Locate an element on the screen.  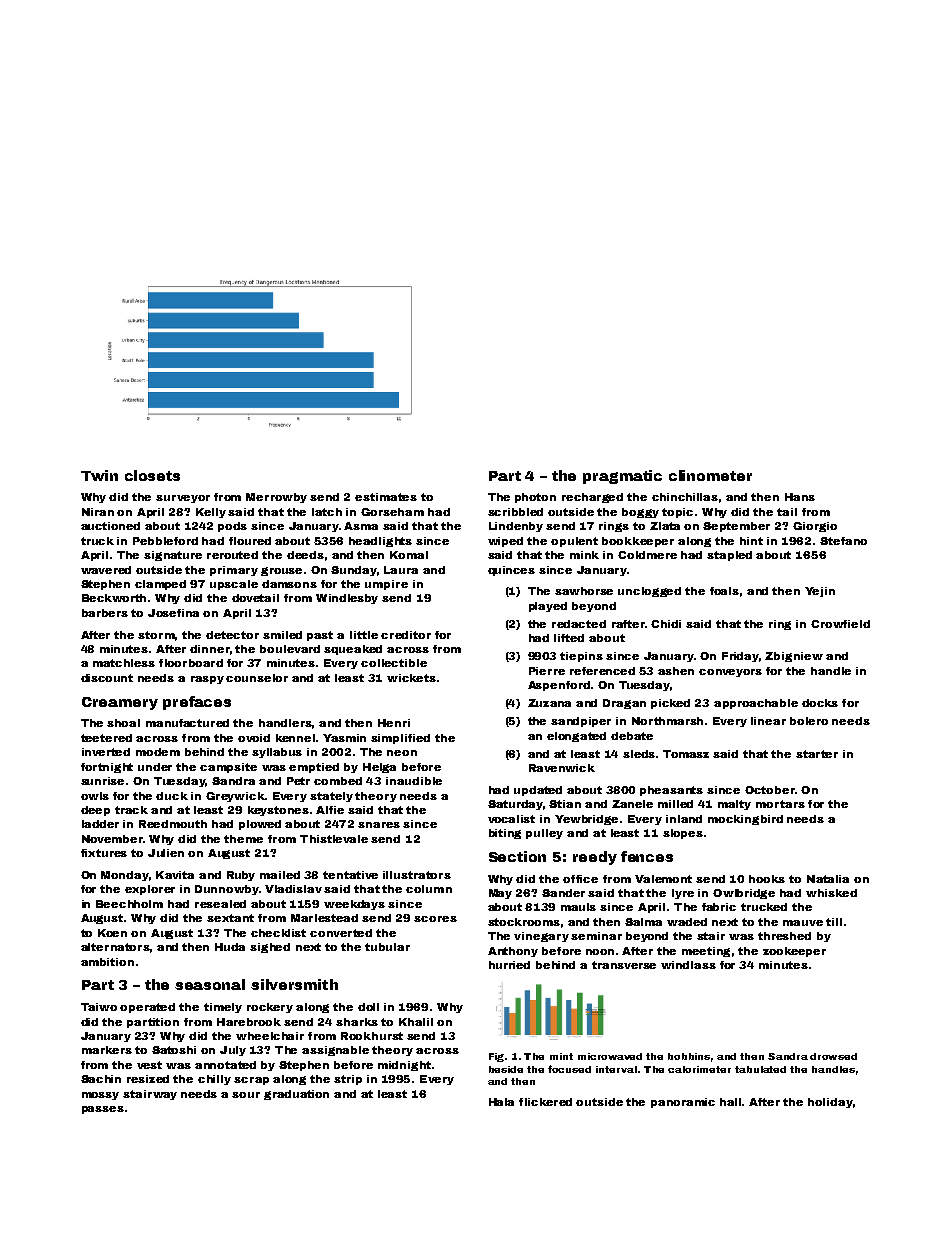
Khalil is located at coordinates (416, 1022).
